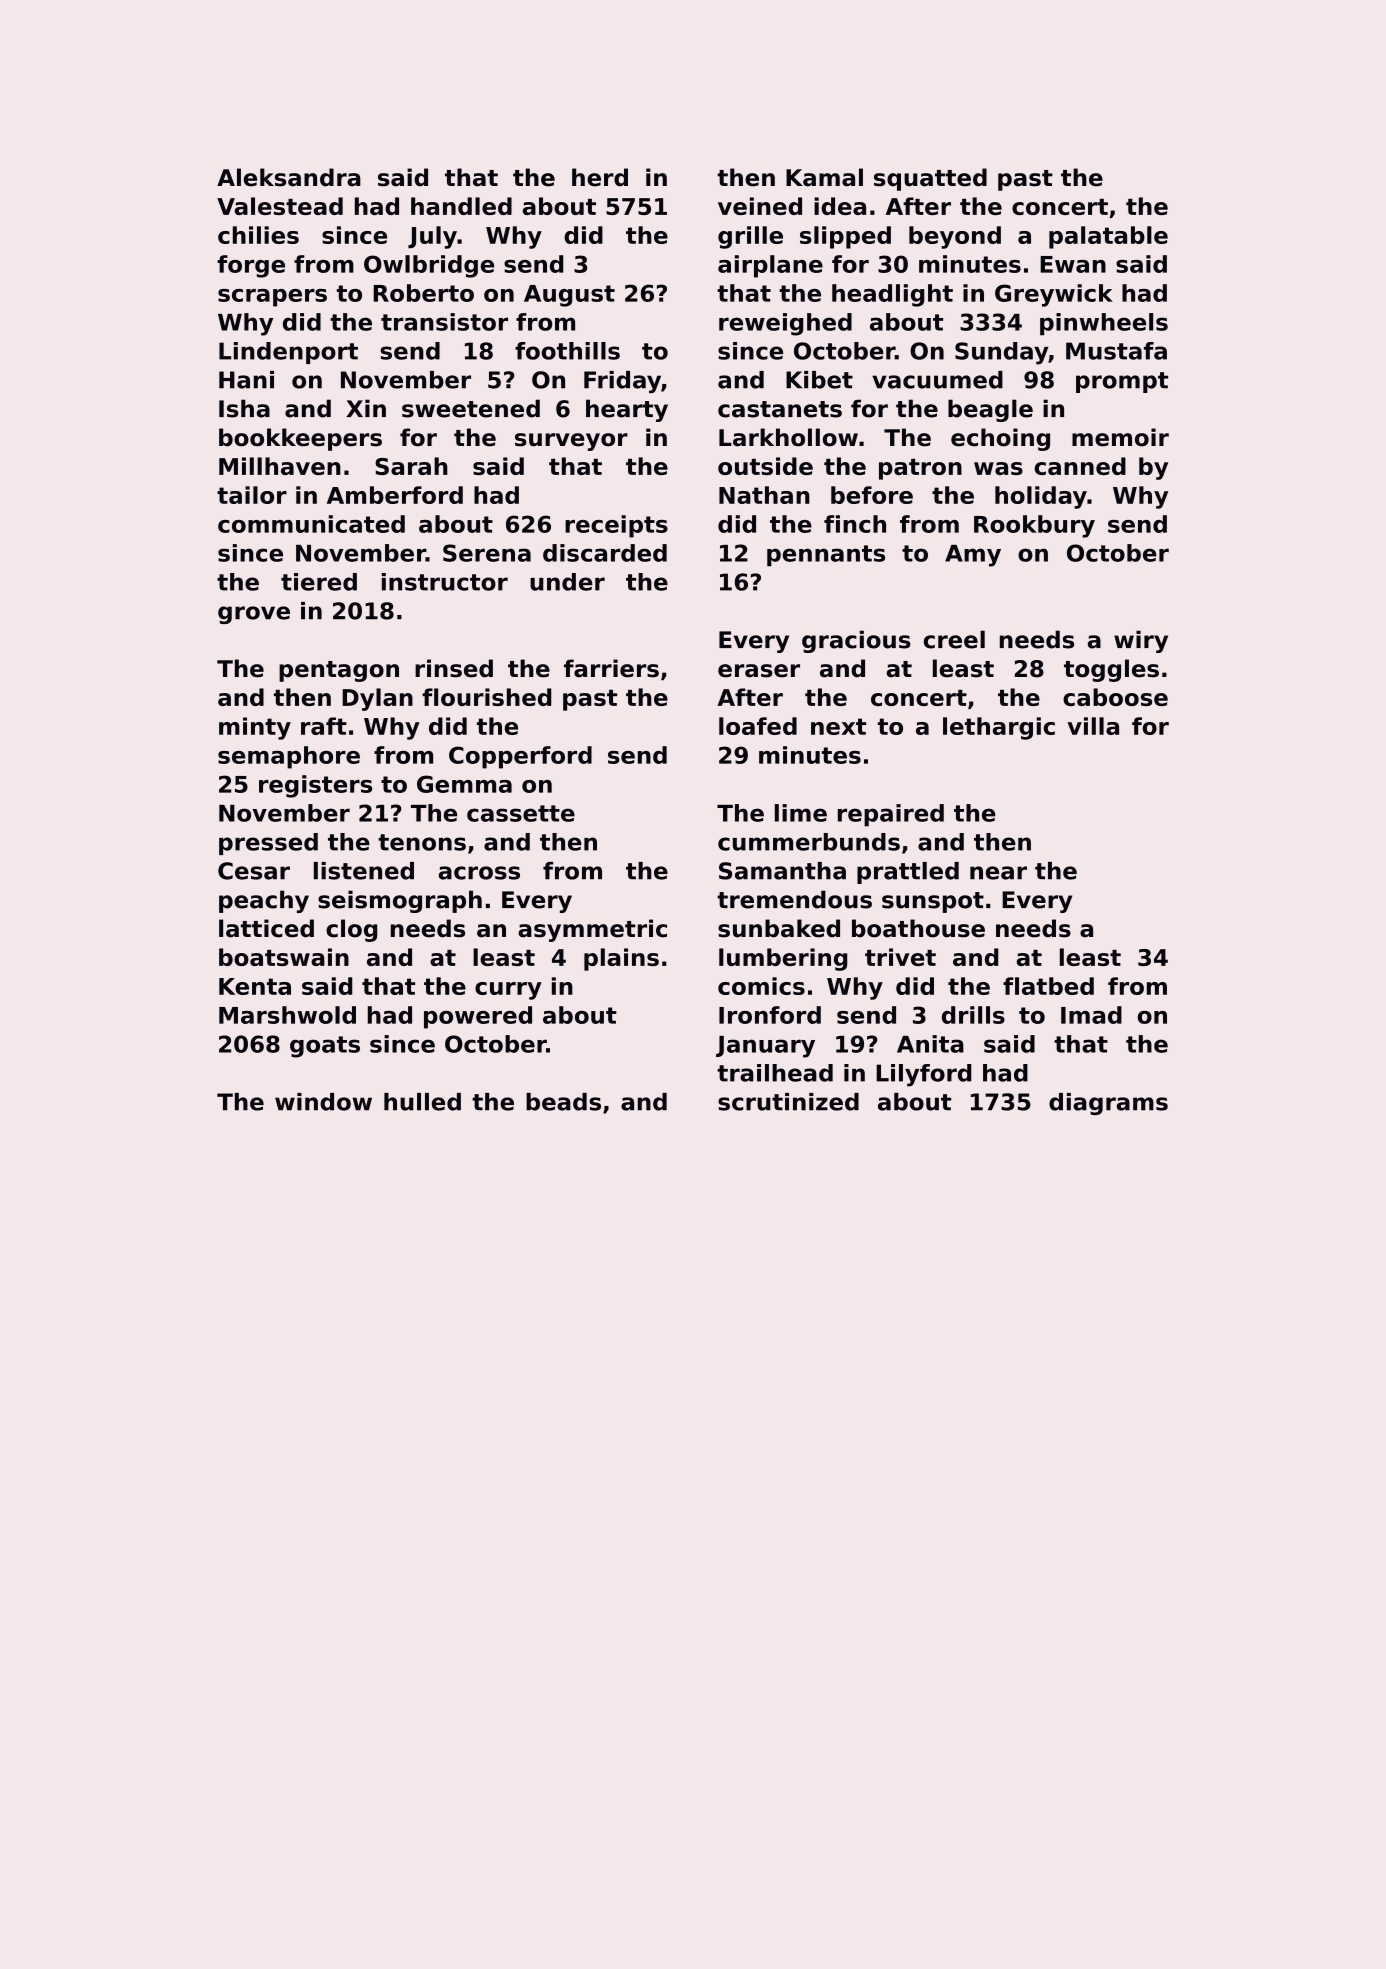 This image has width=1386, height=1969. I want to click on Greywick, so click(1054, 295).
